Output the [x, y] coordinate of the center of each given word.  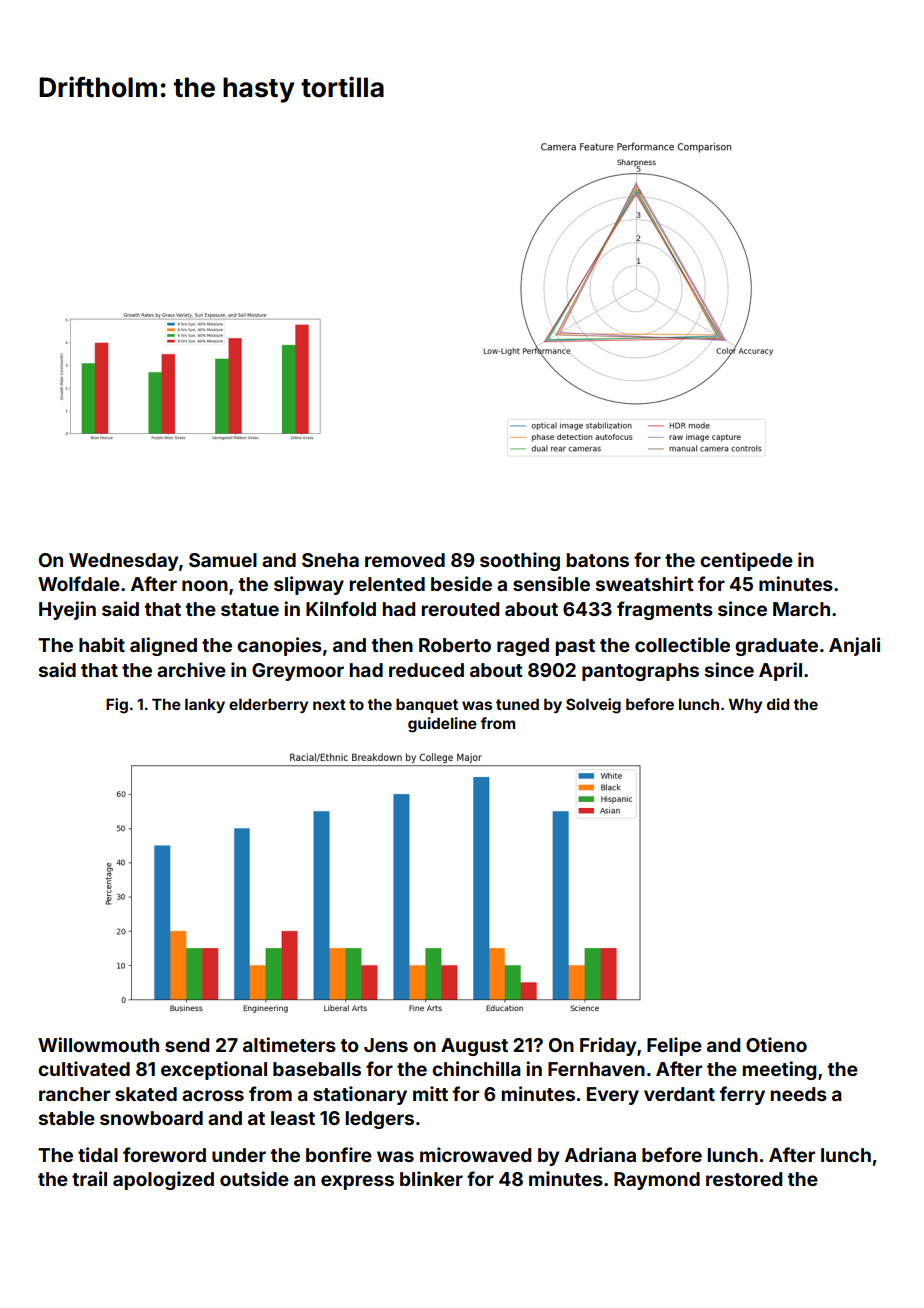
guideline [442, 725]
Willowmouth [98, 1044]
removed [405, 560]
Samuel [223, 560]
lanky [205, 705]
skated [146, 1094]
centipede [746, 561]
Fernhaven [596, 1069]
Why [745, 705]
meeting [780, 1070]
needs [799, 1094]
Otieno [776, 1044]
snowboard [151, 1118]
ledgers [380, 1120]
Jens [386, 1045]
